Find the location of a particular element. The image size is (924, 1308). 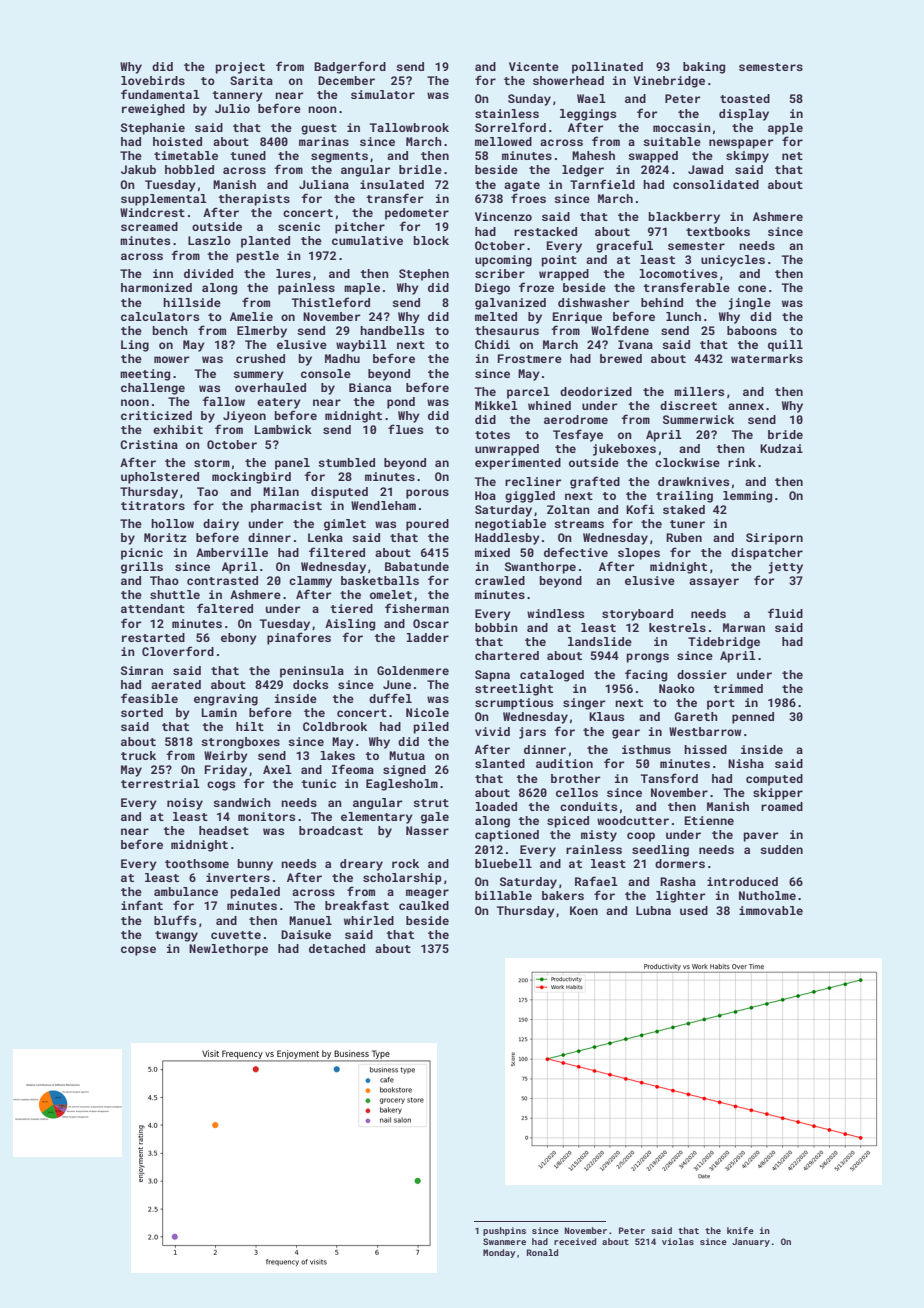

swapped is located at coordinates (653, 157).
